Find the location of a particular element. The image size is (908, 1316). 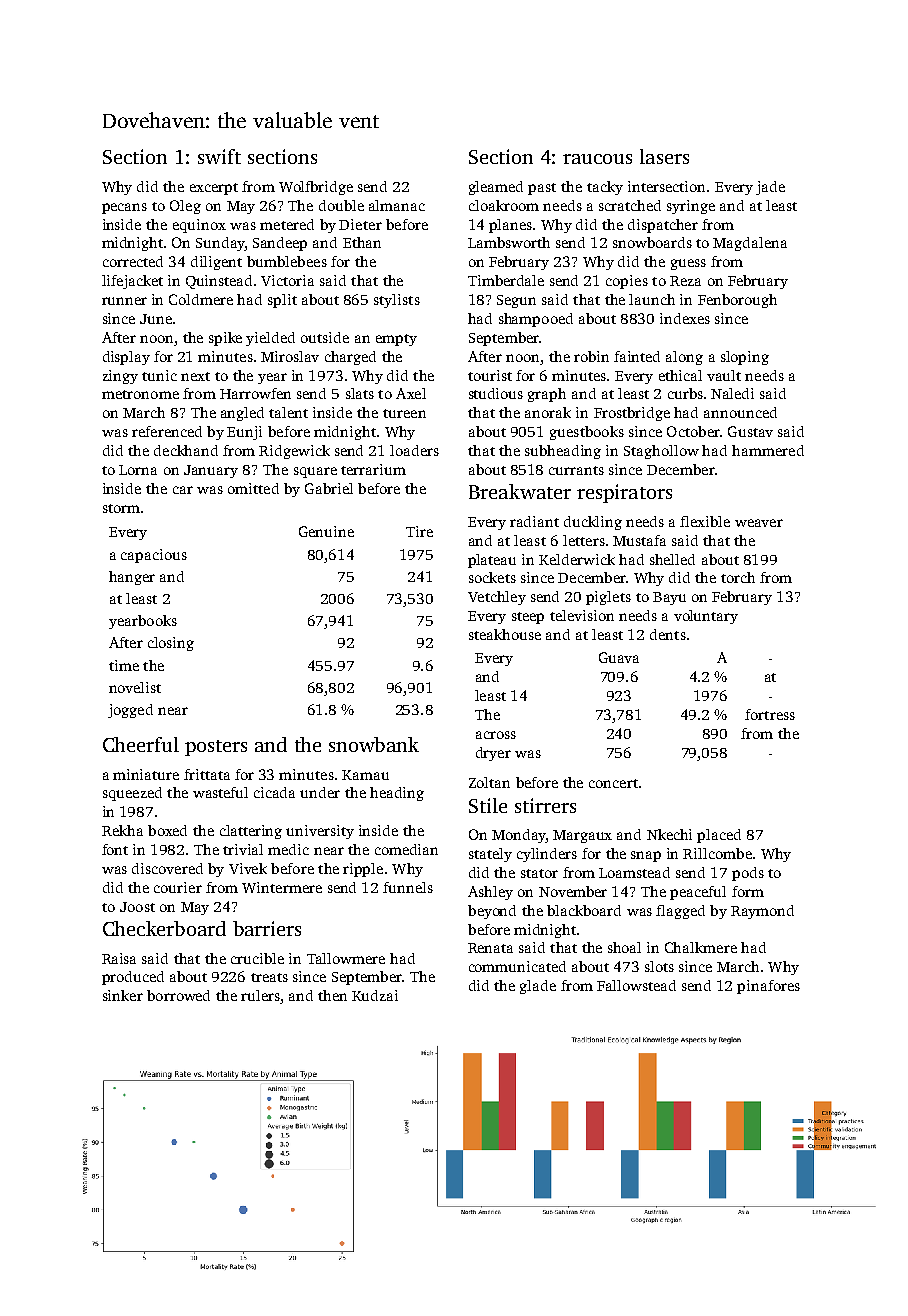

Ashley is located at coordinates (490, 893).
